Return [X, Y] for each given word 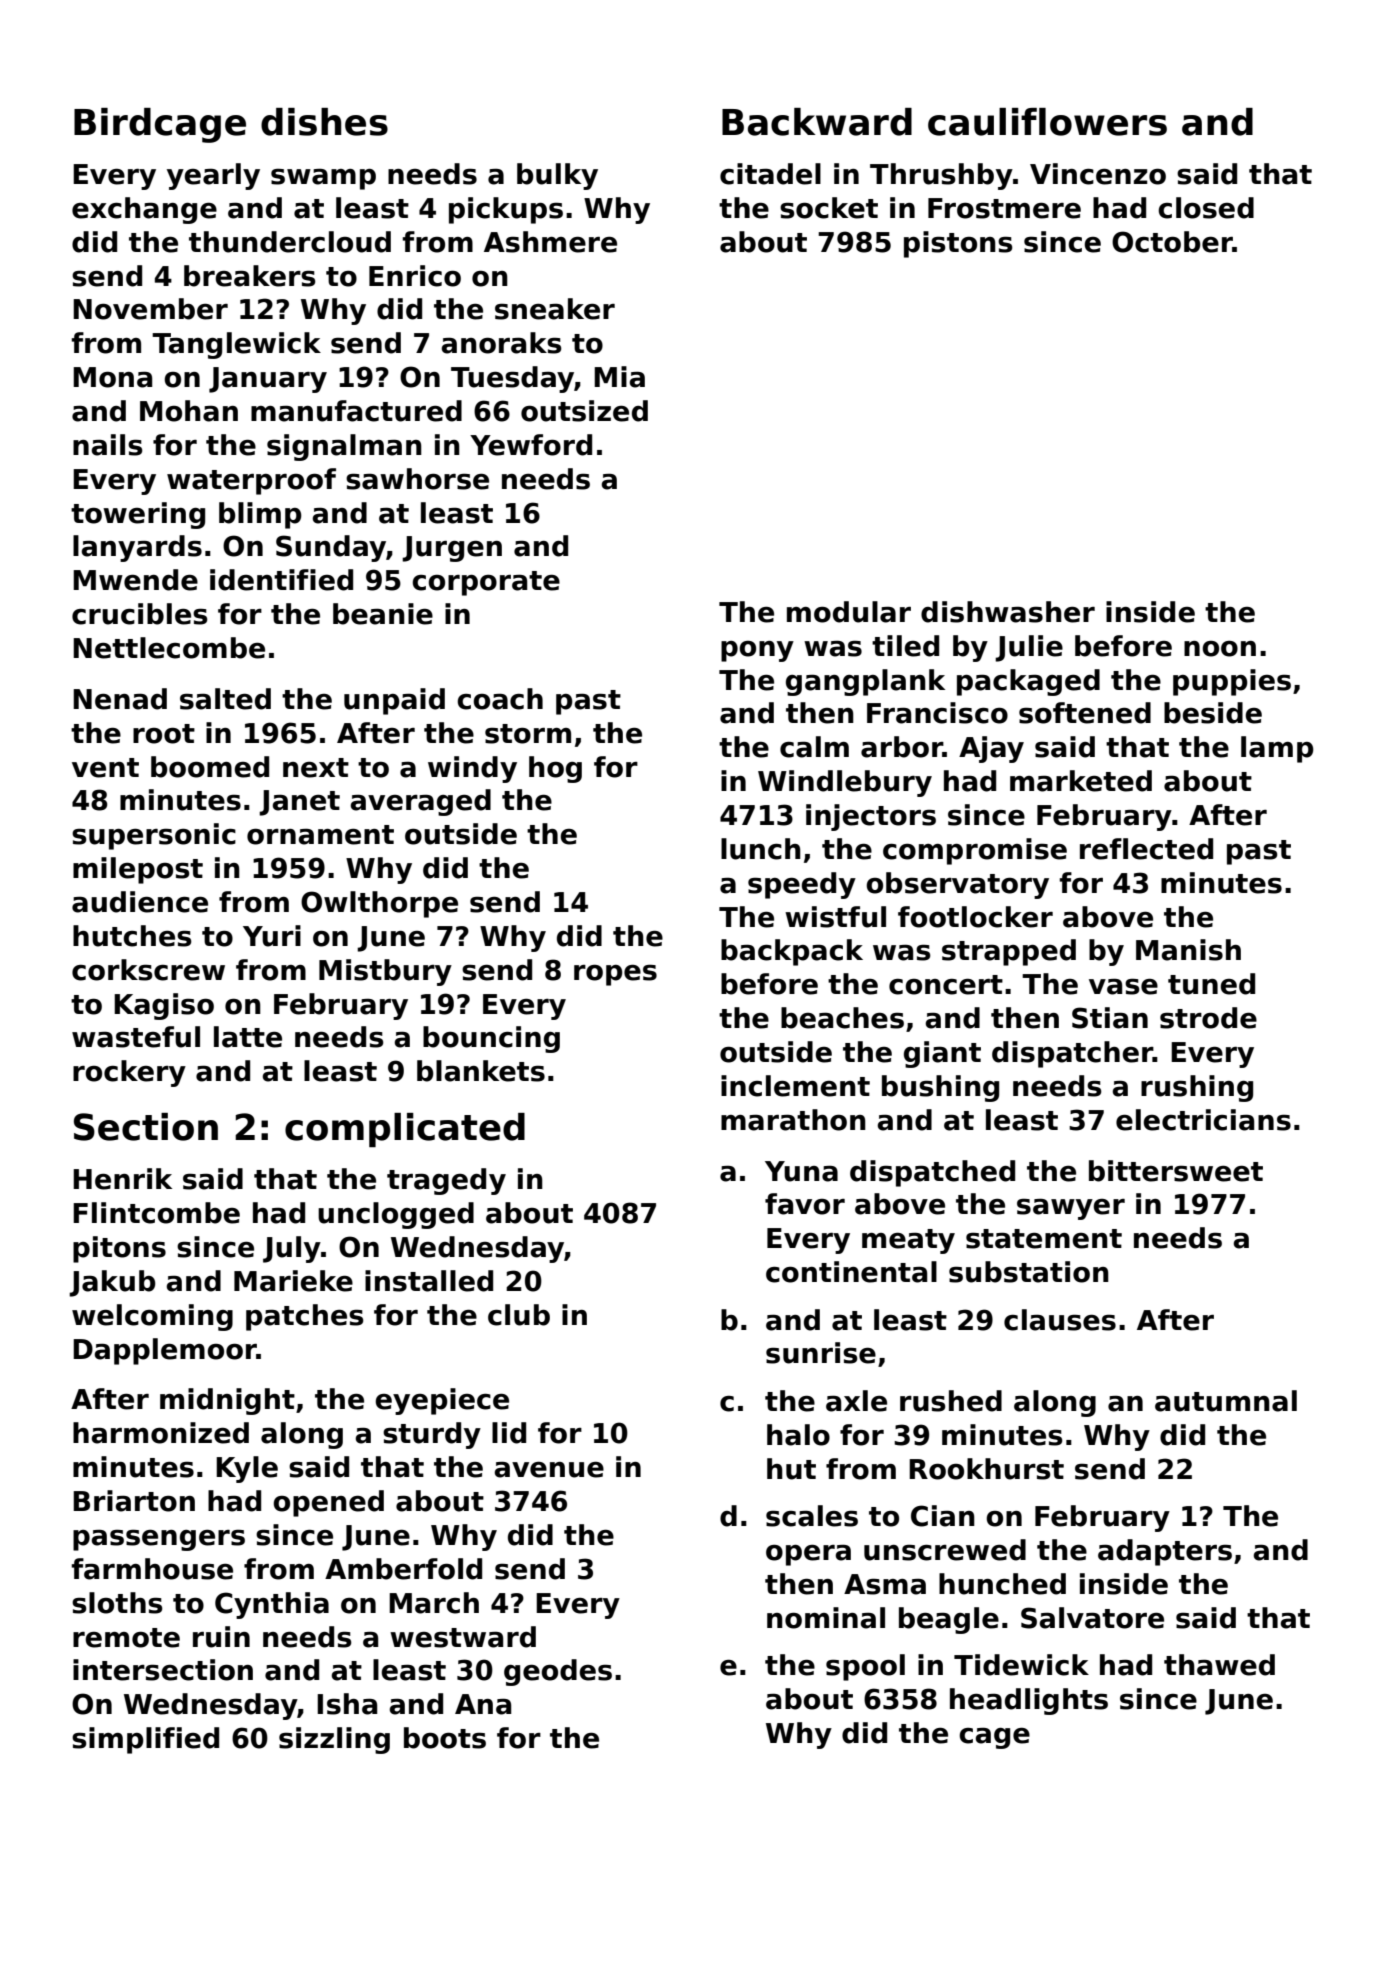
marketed [1081, 781]
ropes [615, 975]
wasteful [136, 1037]
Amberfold [403, 1569]
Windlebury [845, 783]
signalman [344, 447]
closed [1206, 208]
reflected [1146, 849]
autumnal [1226, 1401]
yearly [213, 176]
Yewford [531, 445]
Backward [817, 122]
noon [1220, 649]
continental [851, 1272]
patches [305, 1317]
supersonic [154, 836]
